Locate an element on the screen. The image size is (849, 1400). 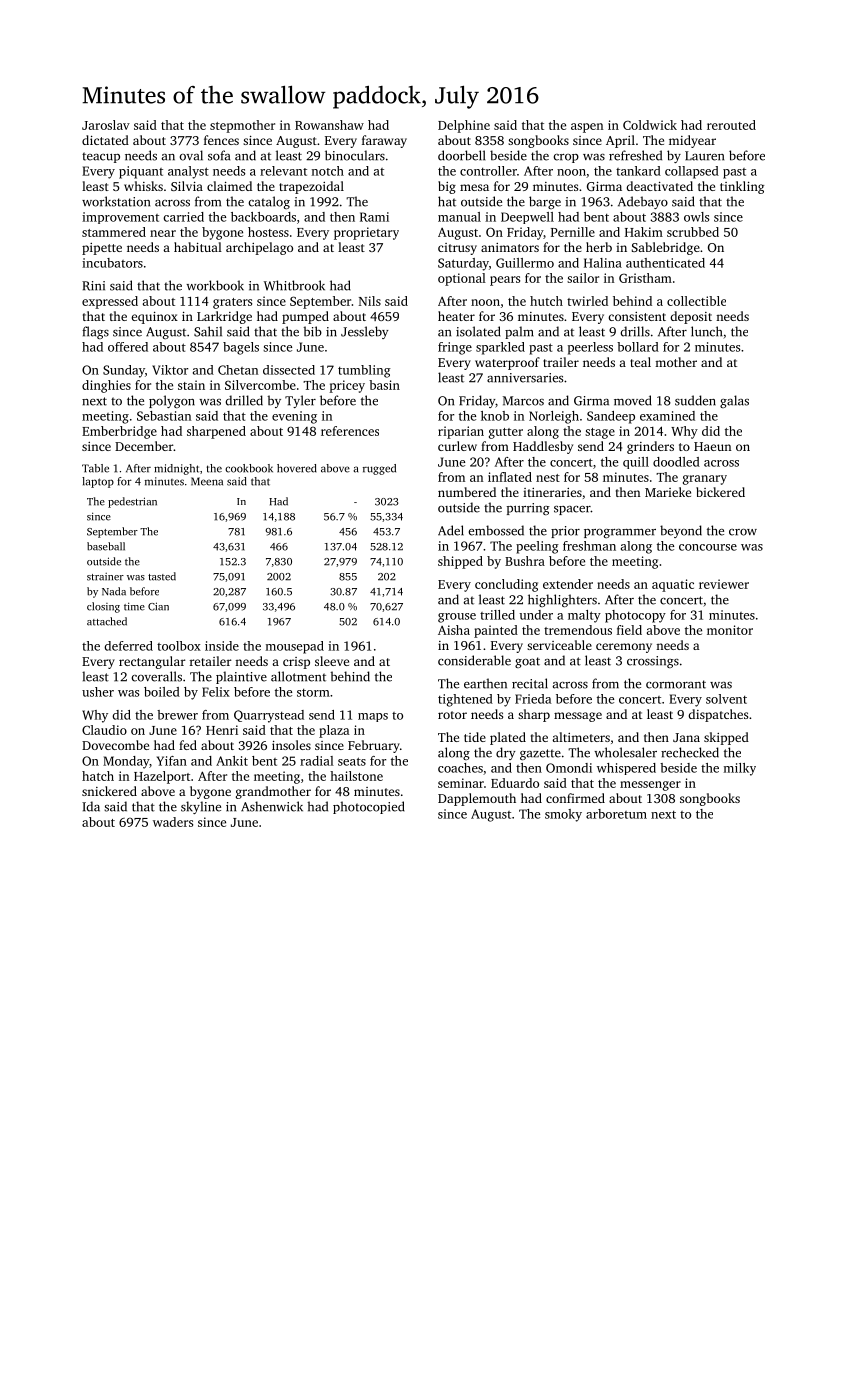
aspen is located at coordinates (587, 128).
